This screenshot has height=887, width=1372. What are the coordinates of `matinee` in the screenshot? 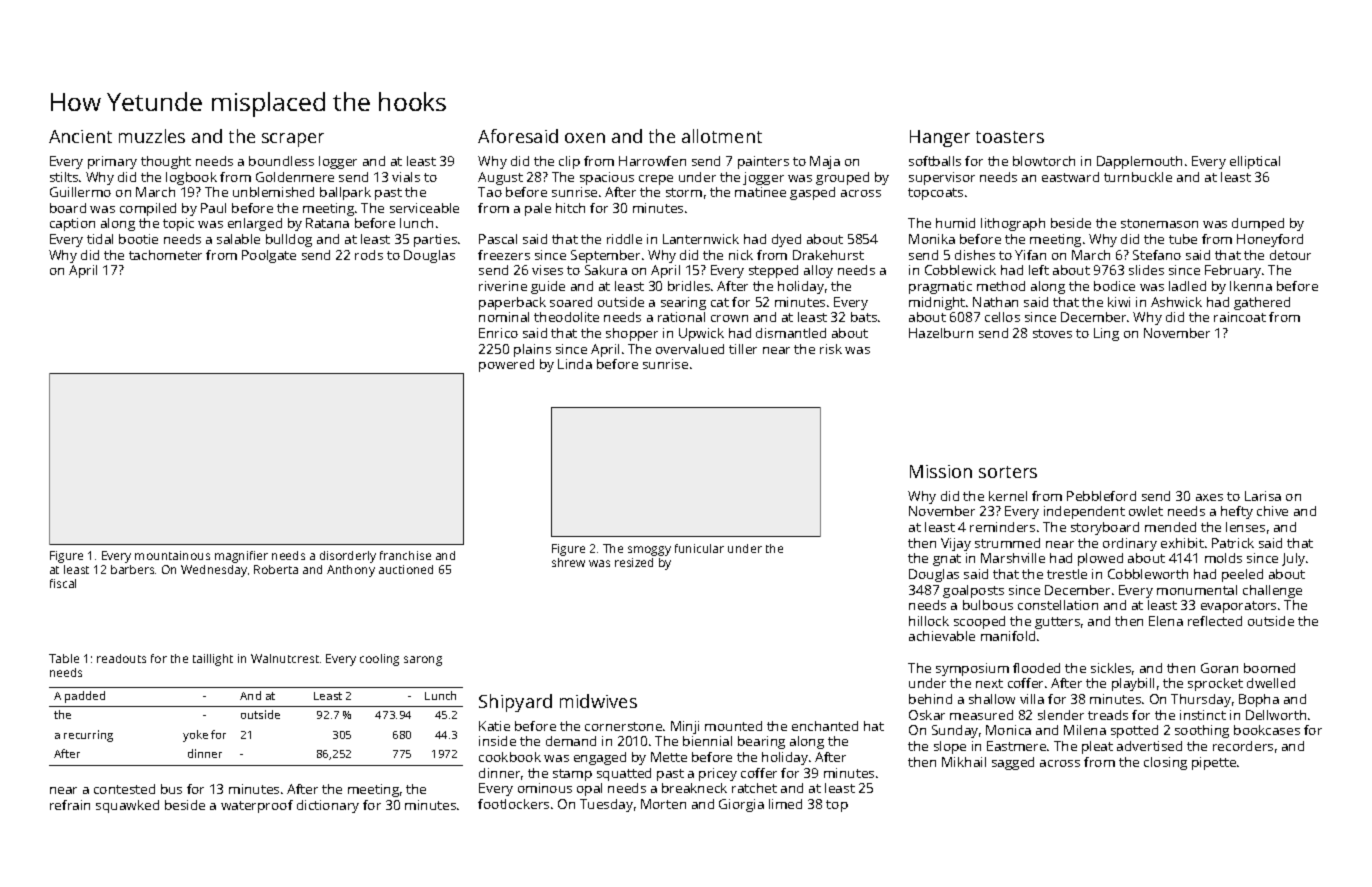 It's located at (760, 192).
